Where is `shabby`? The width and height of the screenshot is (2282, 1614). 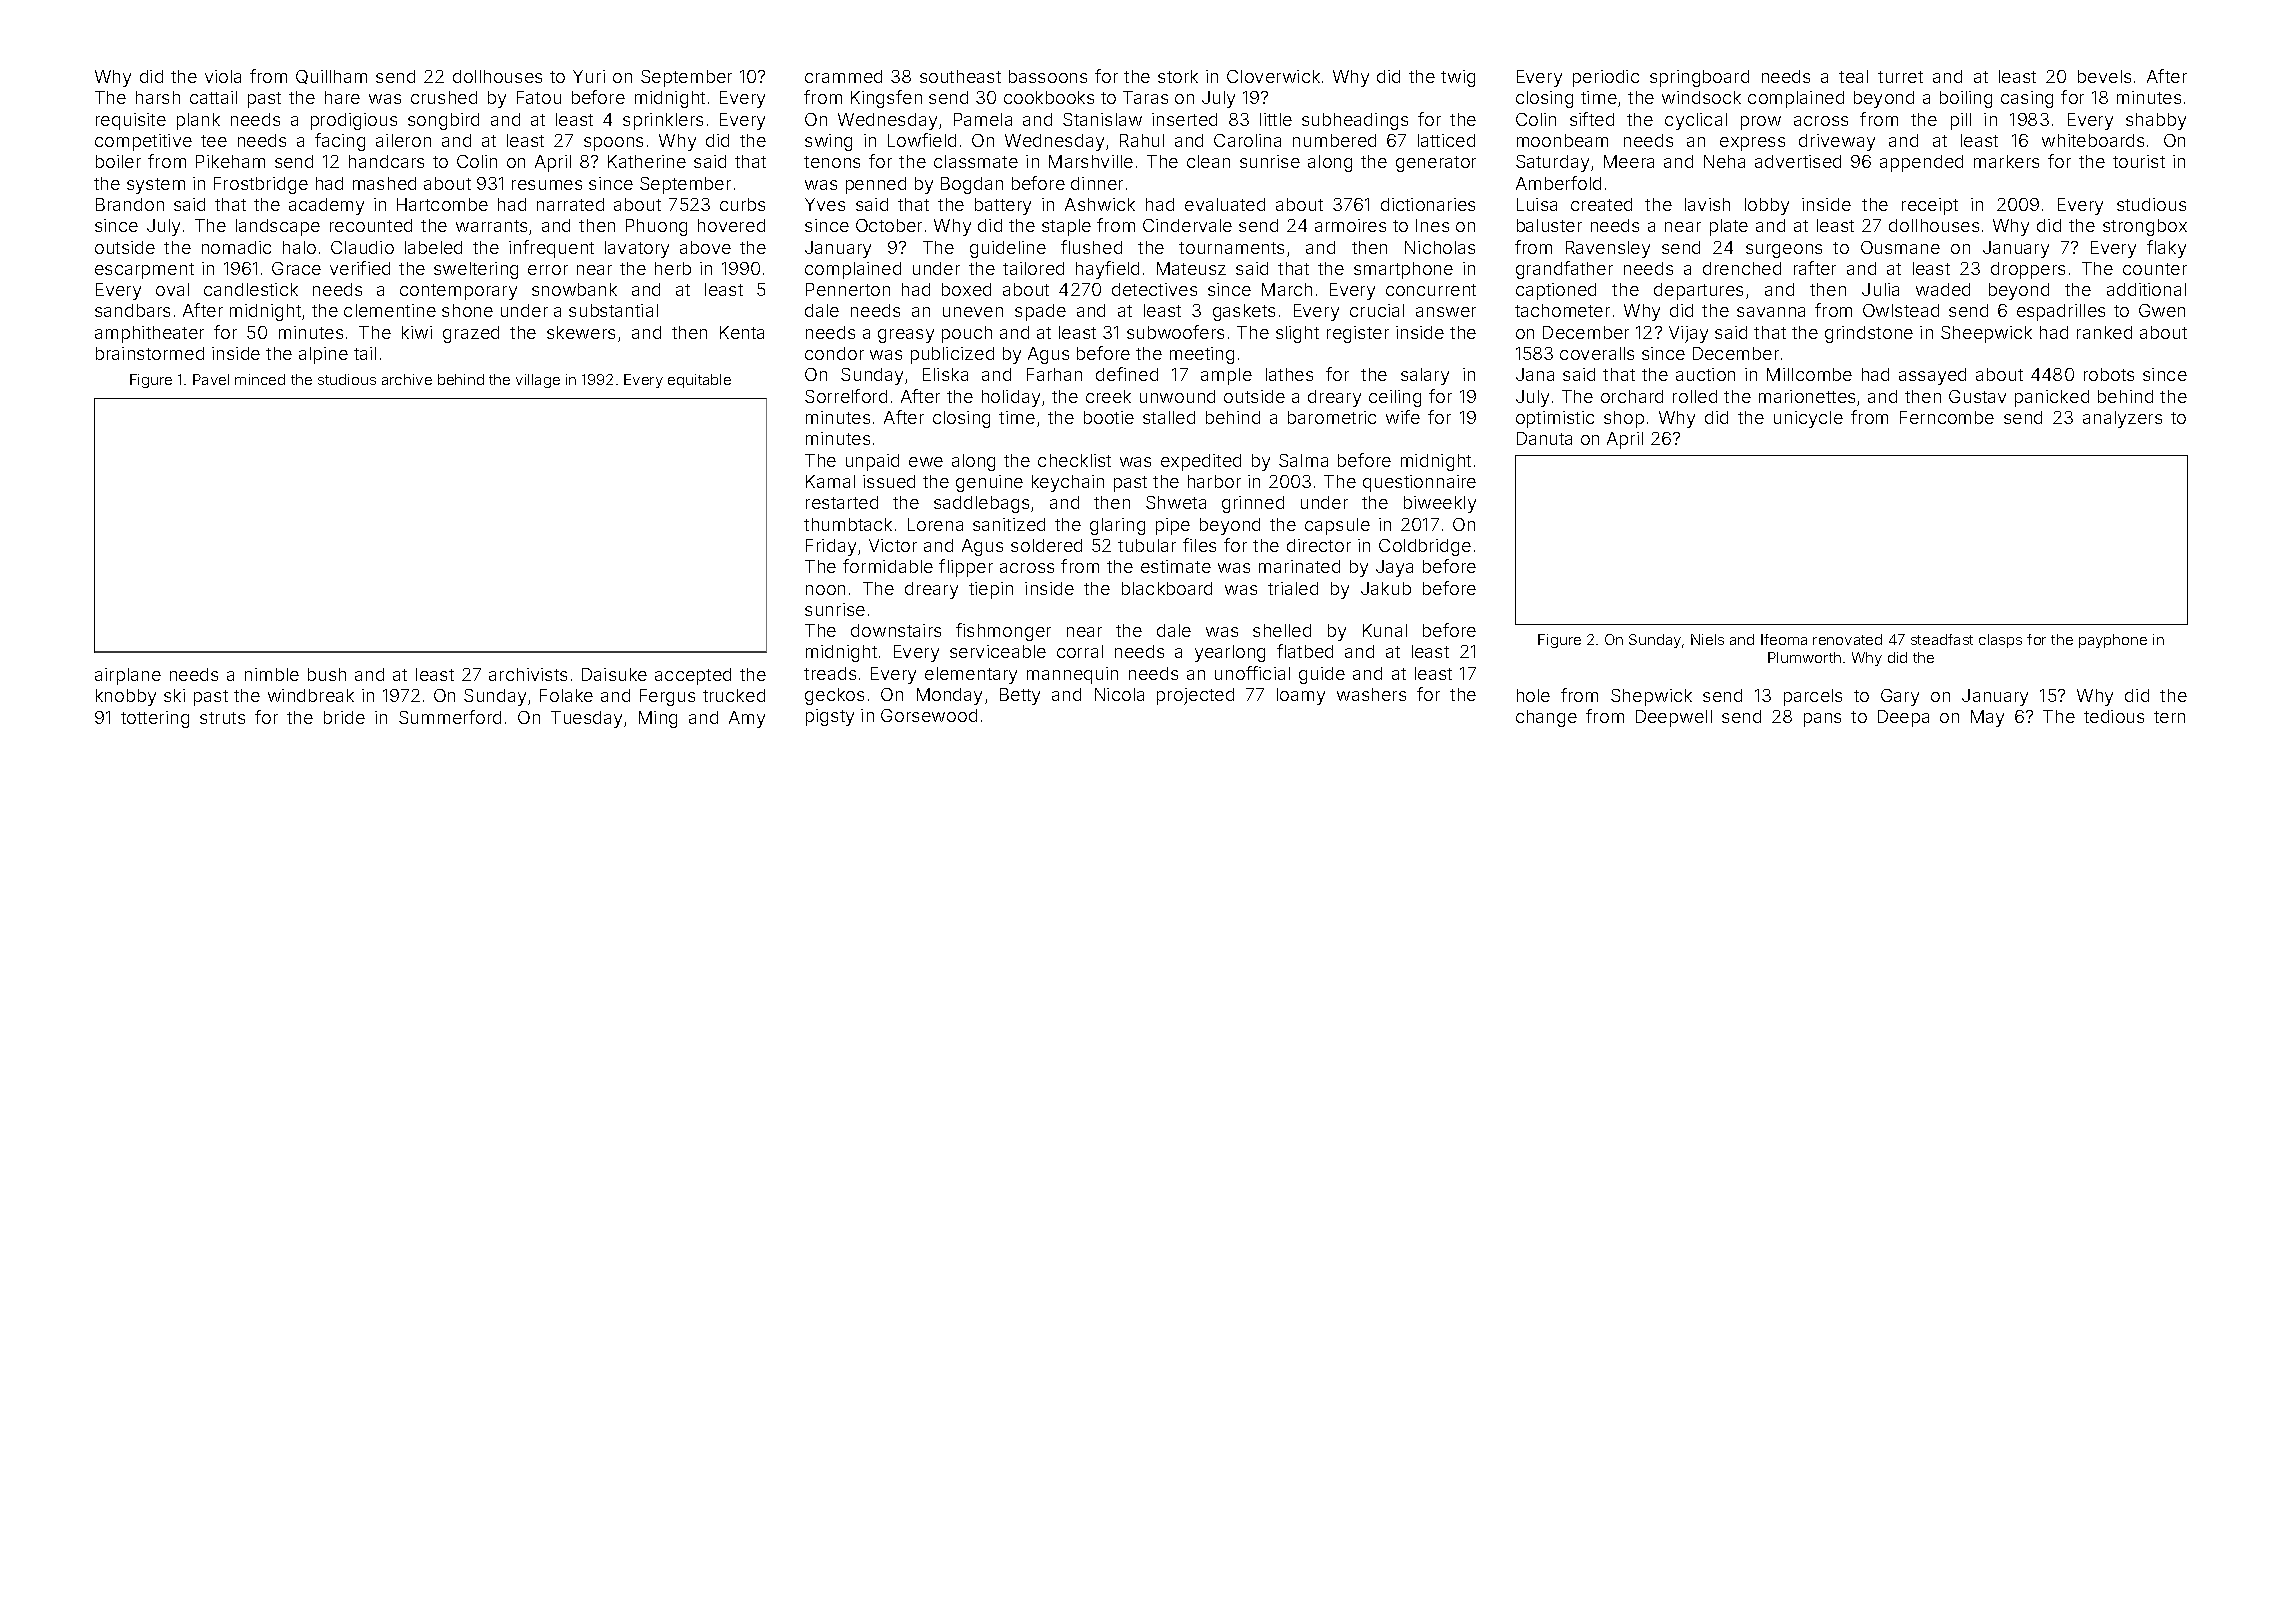
shabby is located at coordinates (2156, 121).
